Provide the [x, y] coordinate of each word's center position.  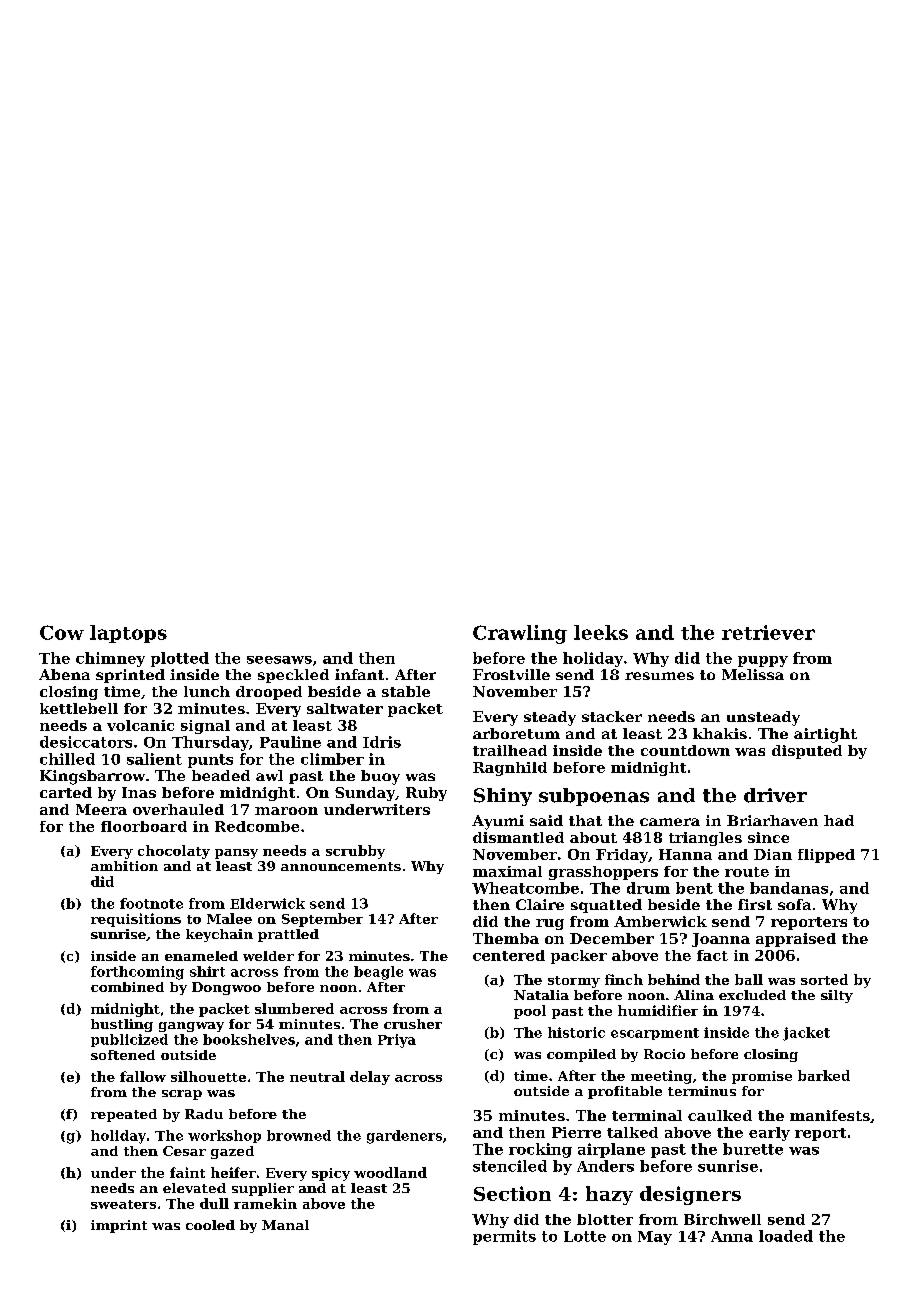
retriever [768, 632]
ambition [124, 866]
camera [670, 822]
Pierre [576, 1132]
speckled [293, 676]
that [585, 820]
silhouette [208, 1076]
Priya [397, 1041]
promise [762, 1077]
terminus [702, 1091]
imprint [119, 1226]
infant [359, 674]
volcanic [140, 725]
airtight [825, 735]
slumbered [294, 1008]
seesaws [279, 660]
